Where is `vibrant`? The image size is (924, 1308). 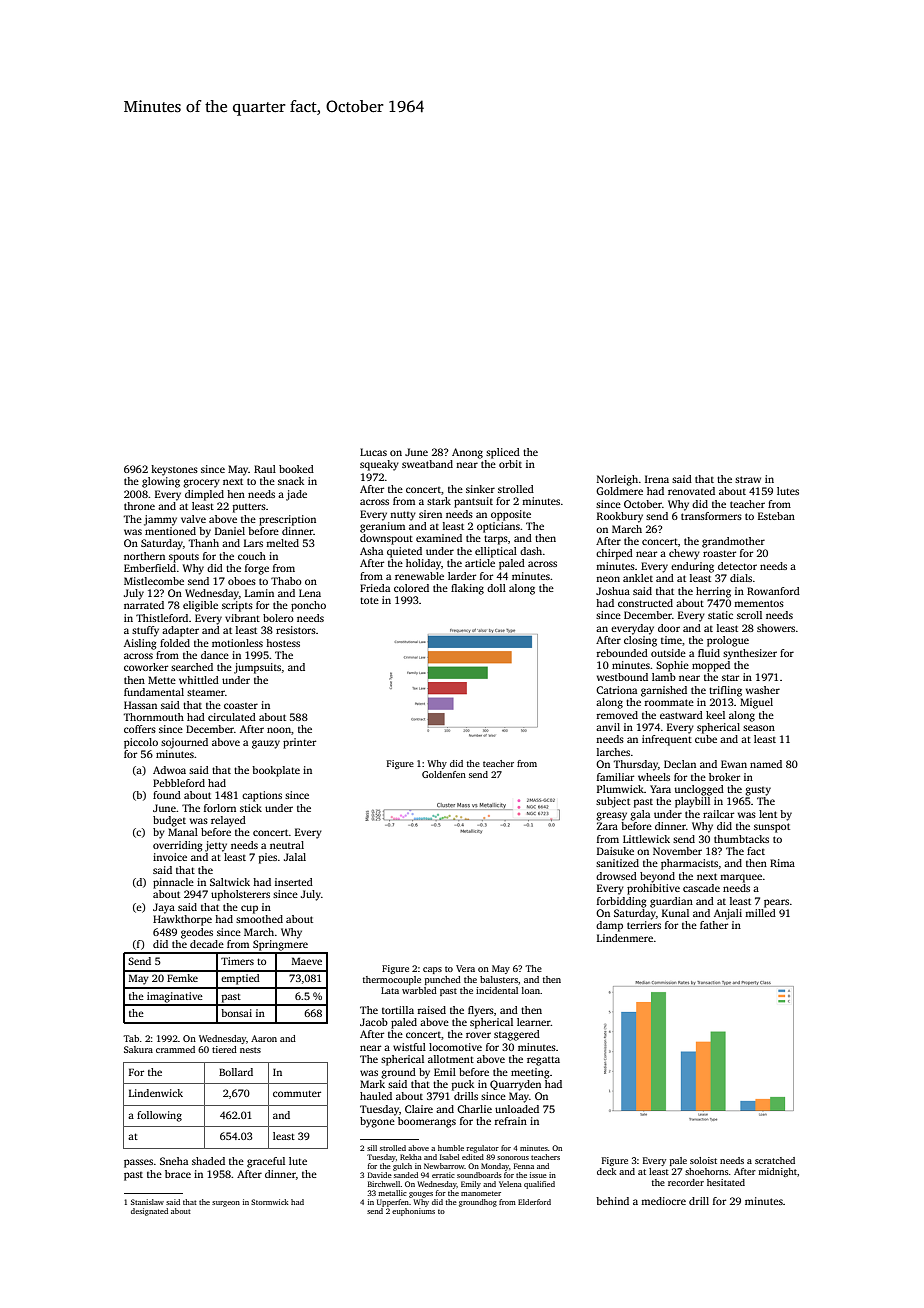
vibrant is located at coordinates (242, 618).
